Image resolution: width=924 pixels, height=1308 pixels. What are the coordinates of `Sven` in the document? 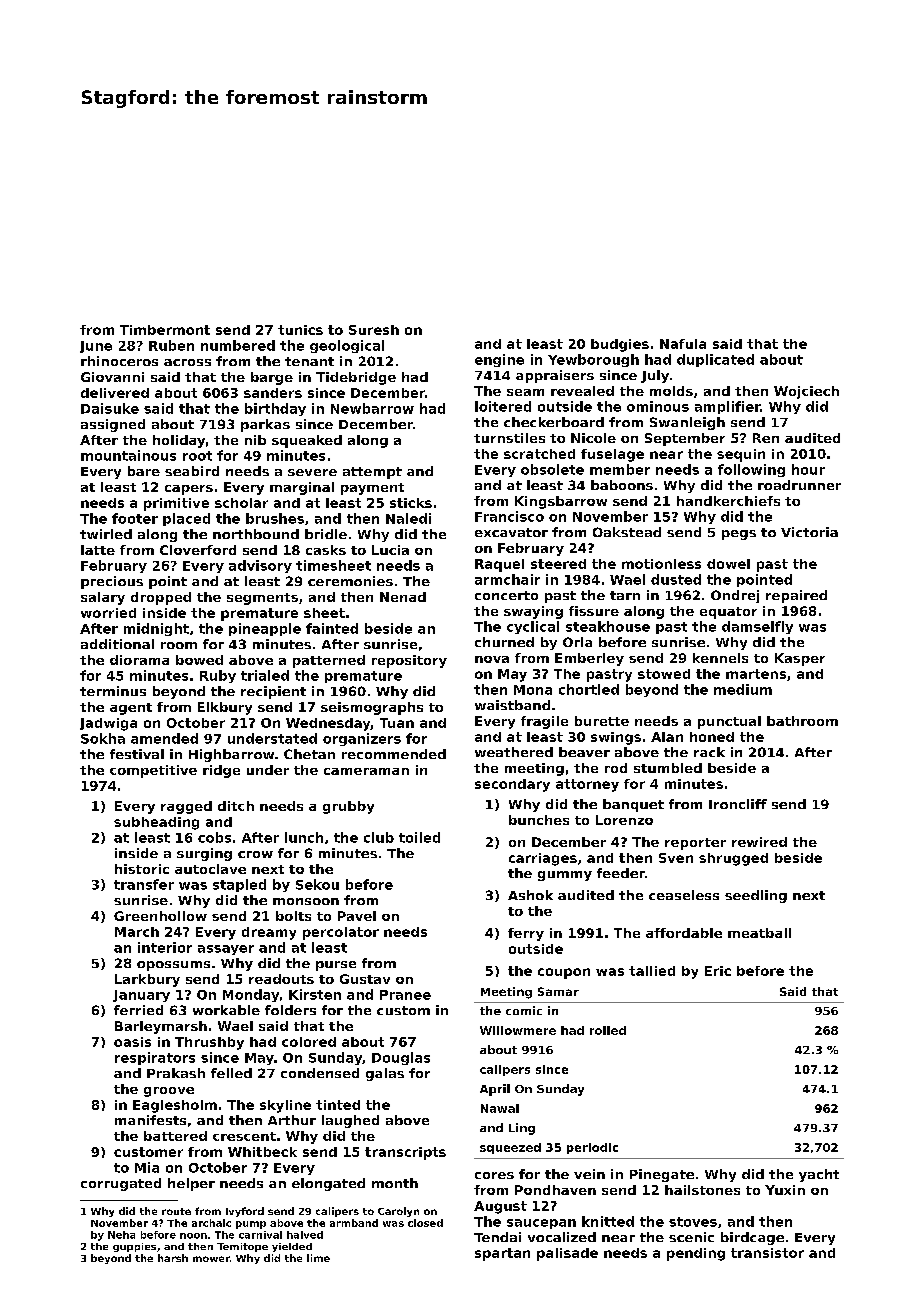 It's located at (676, 858).
